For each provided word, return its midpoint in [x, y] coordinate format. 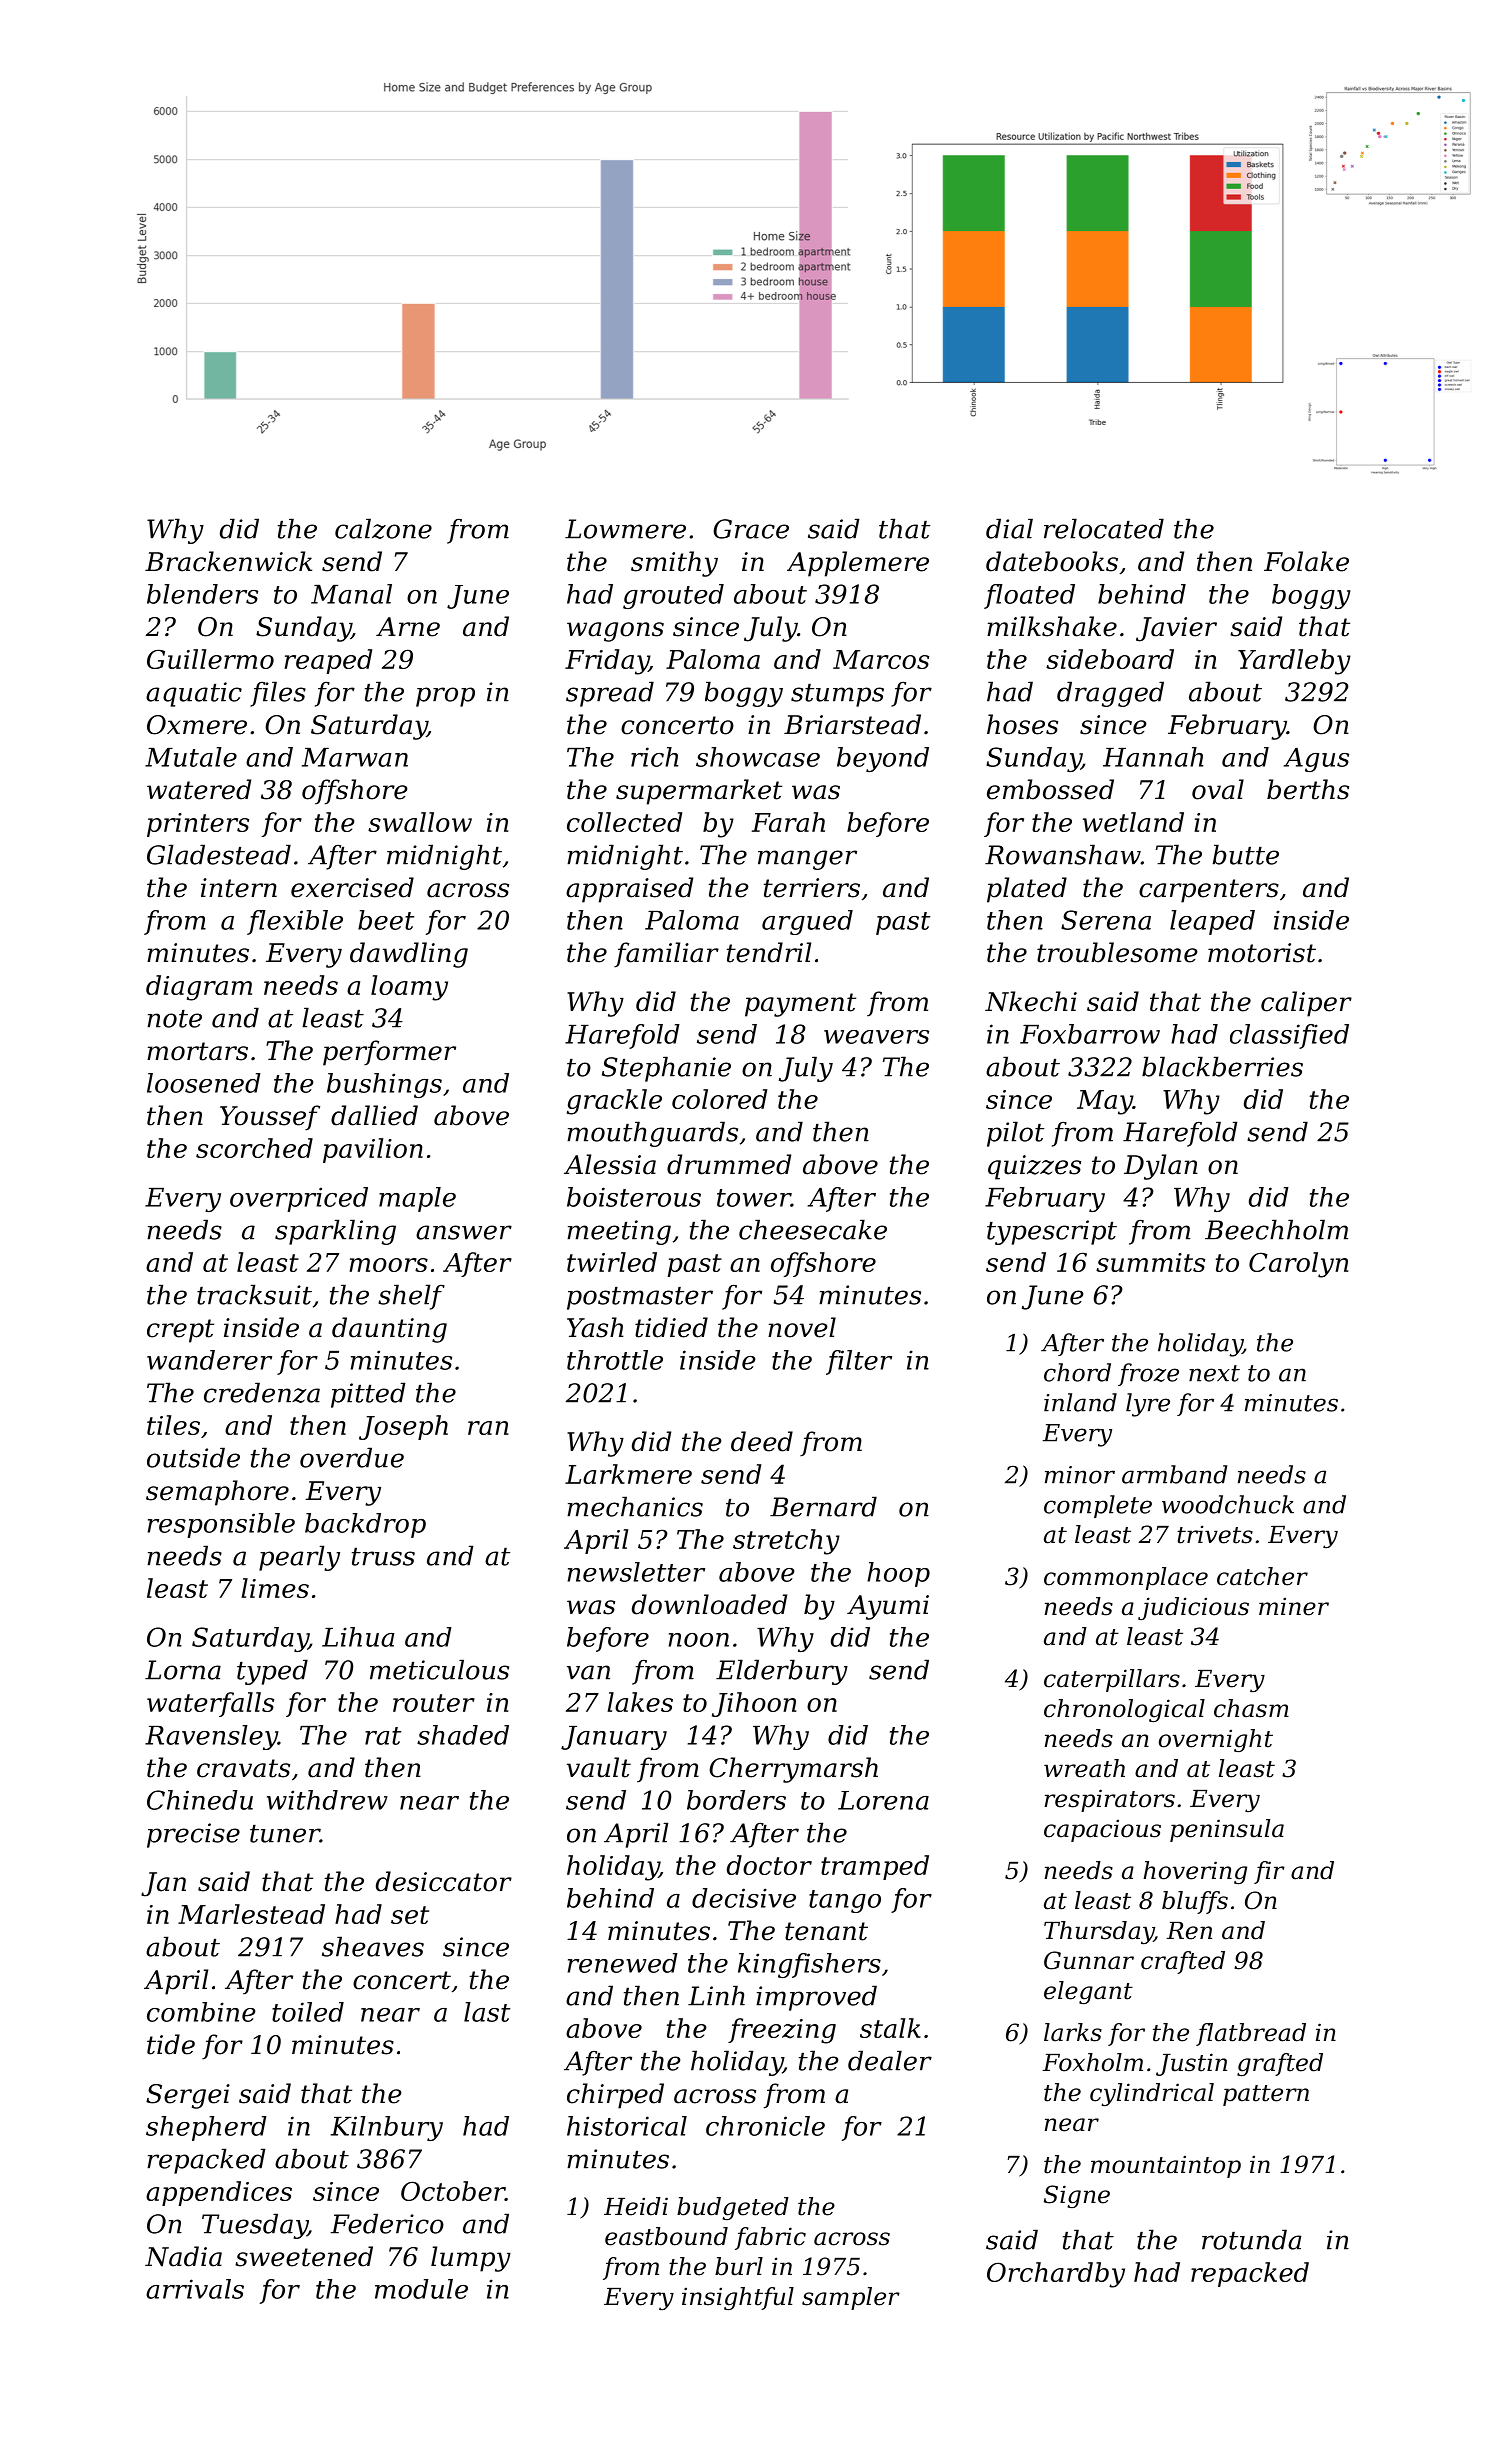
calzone [383, 528]
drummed [729, 1164]
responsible [221, 1525]
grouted [673, 596]
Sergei [188, 2096]
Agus [1316, 760]
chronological [1124, 1710]
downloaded [709, 1604]
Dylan [1161, 1167]
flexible [295, 922]
